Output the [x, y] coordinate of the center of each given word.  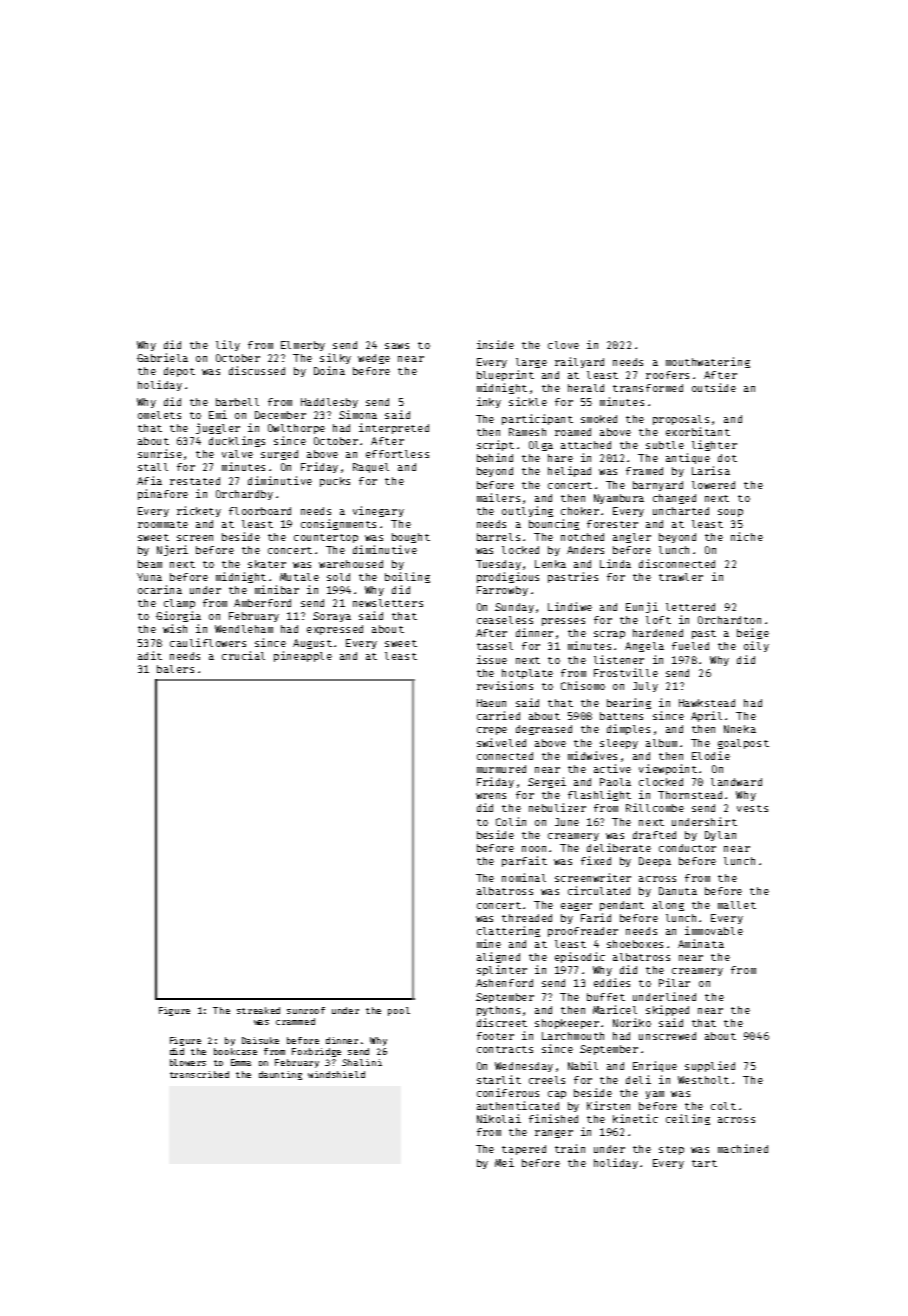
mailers [498, 497]
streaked [258, 1010]
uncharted [681, 511]
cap [557, 1095]
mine [489, 943]
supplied [710, 1066]
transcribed [199, 1074]
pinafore [163, 494]
